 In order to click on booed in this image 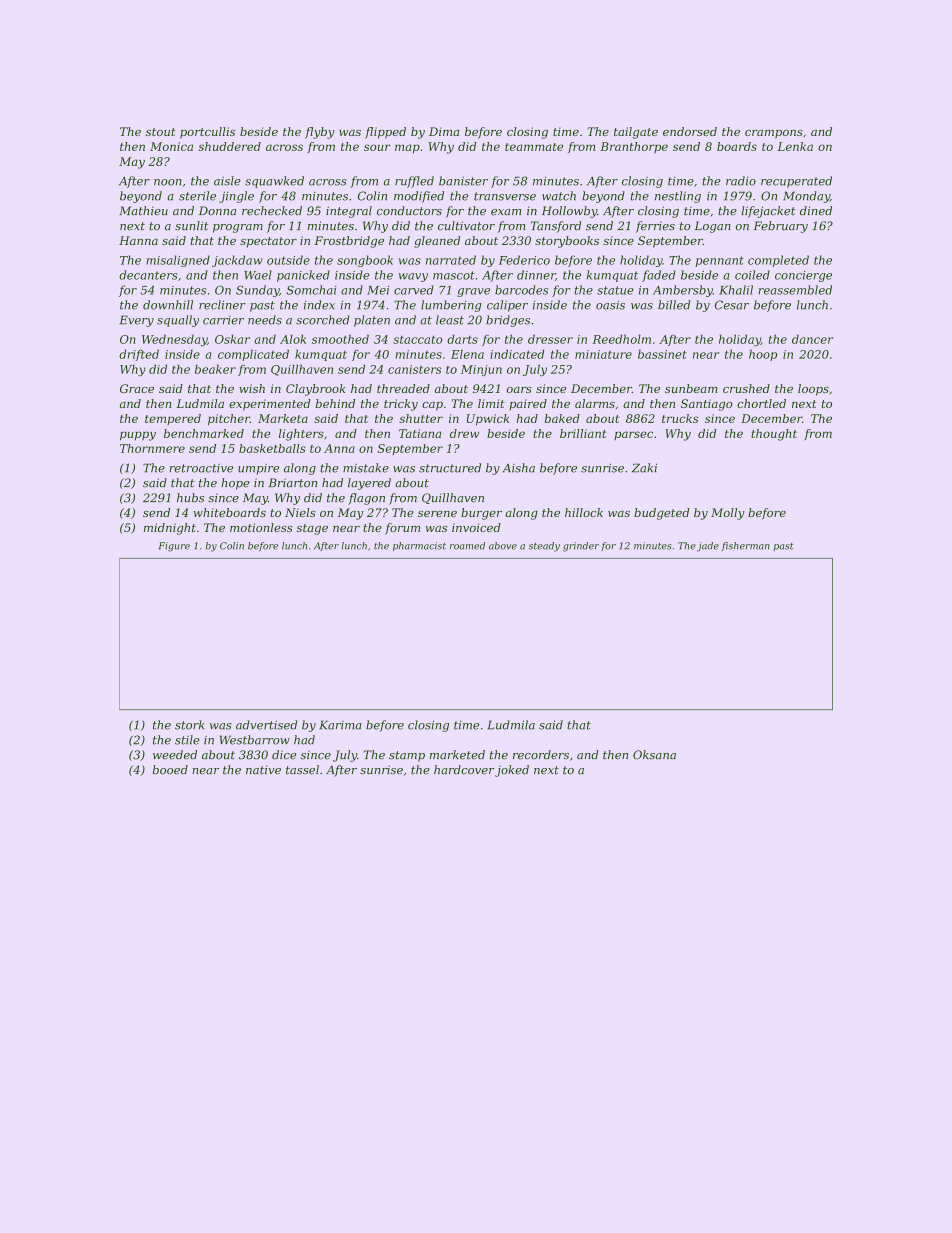, I will do `click(170, 770)`.
